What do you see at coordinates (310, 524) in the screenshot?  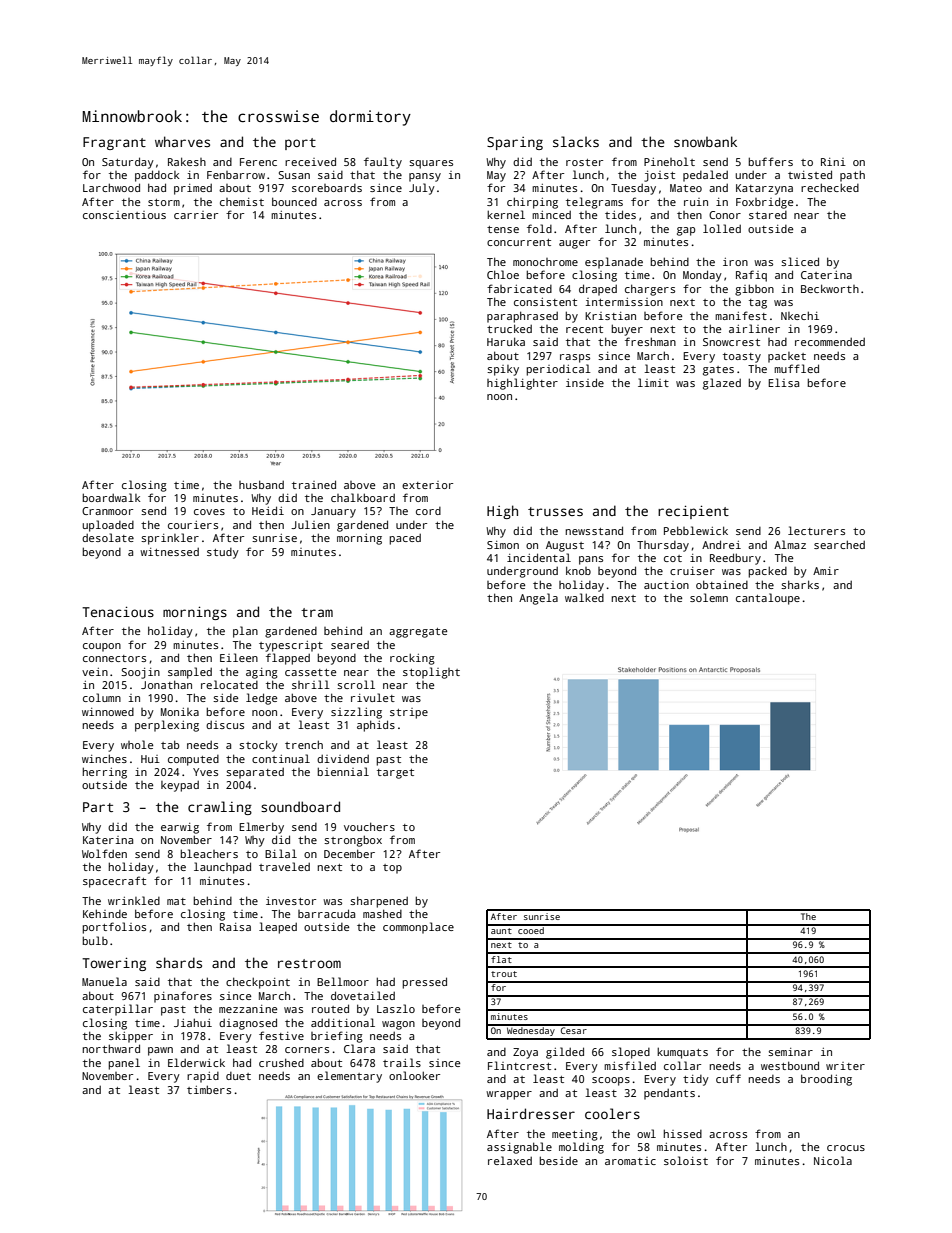 I see `Julien` at bounding box center [310, 524].
